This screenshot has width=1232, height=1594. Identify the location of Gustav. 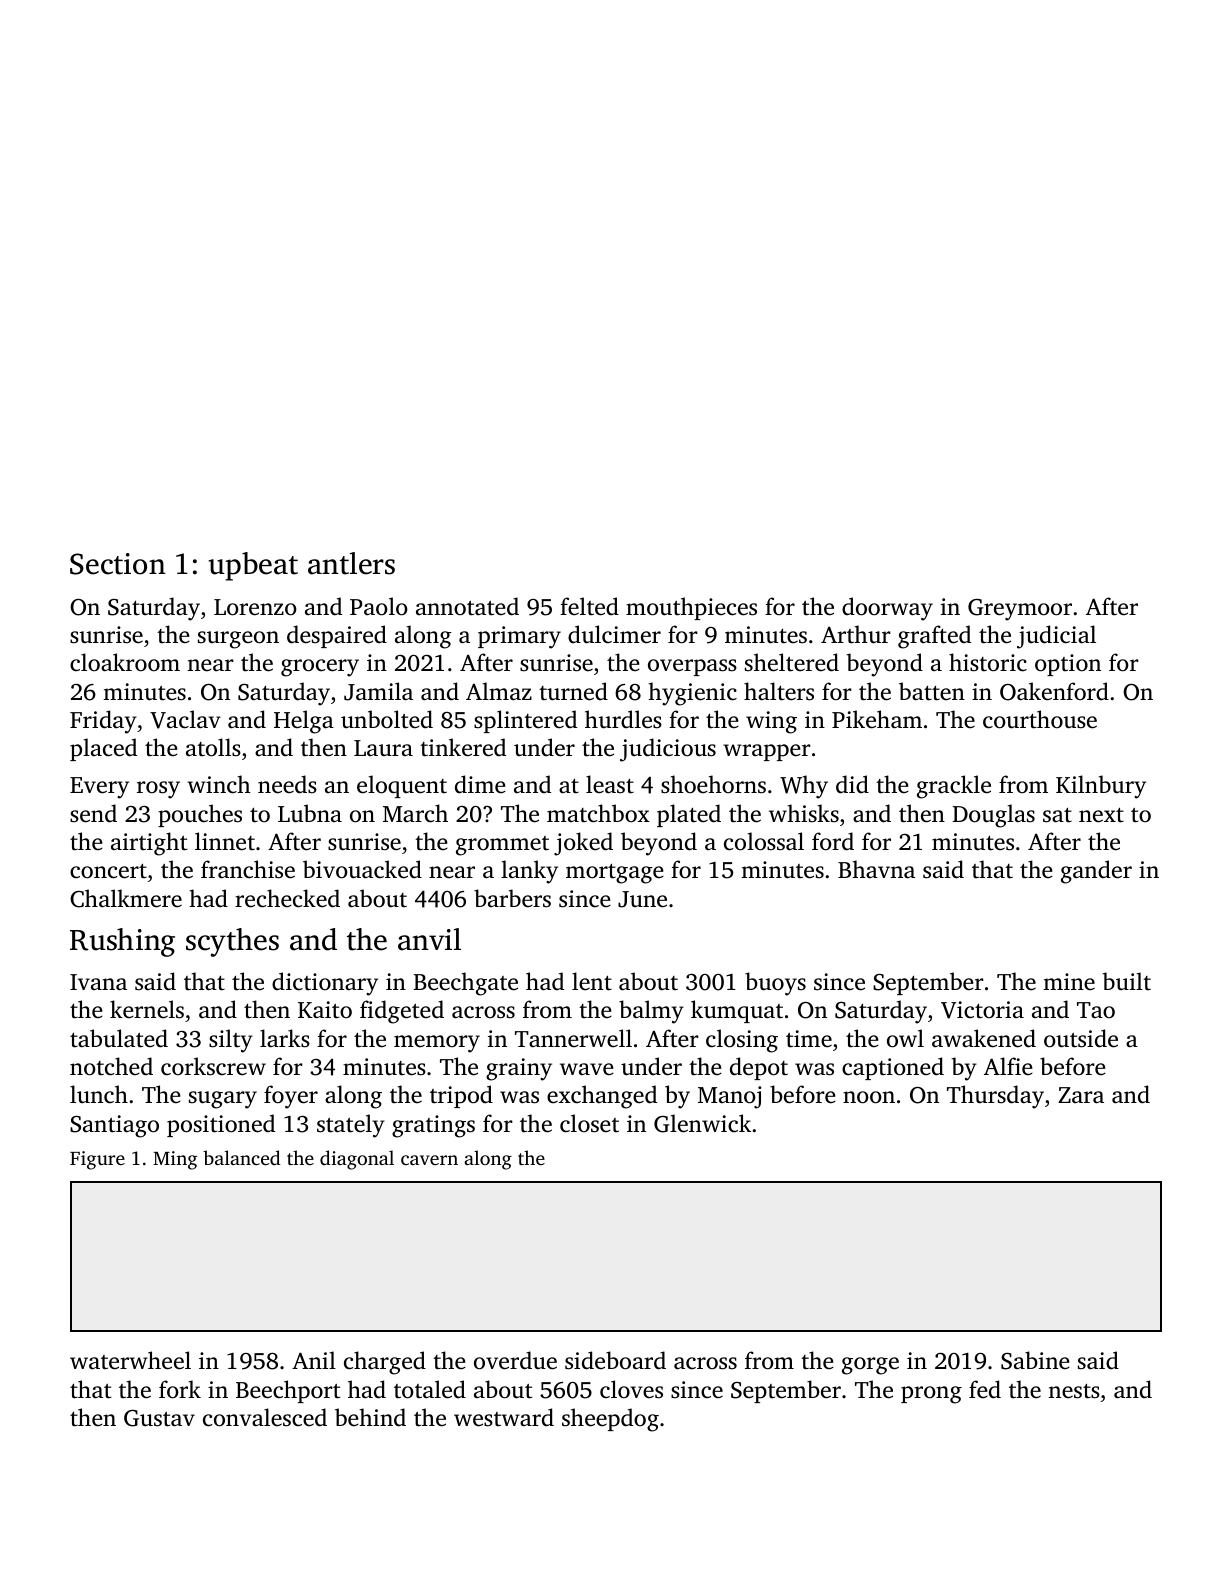
(159, 1418).
